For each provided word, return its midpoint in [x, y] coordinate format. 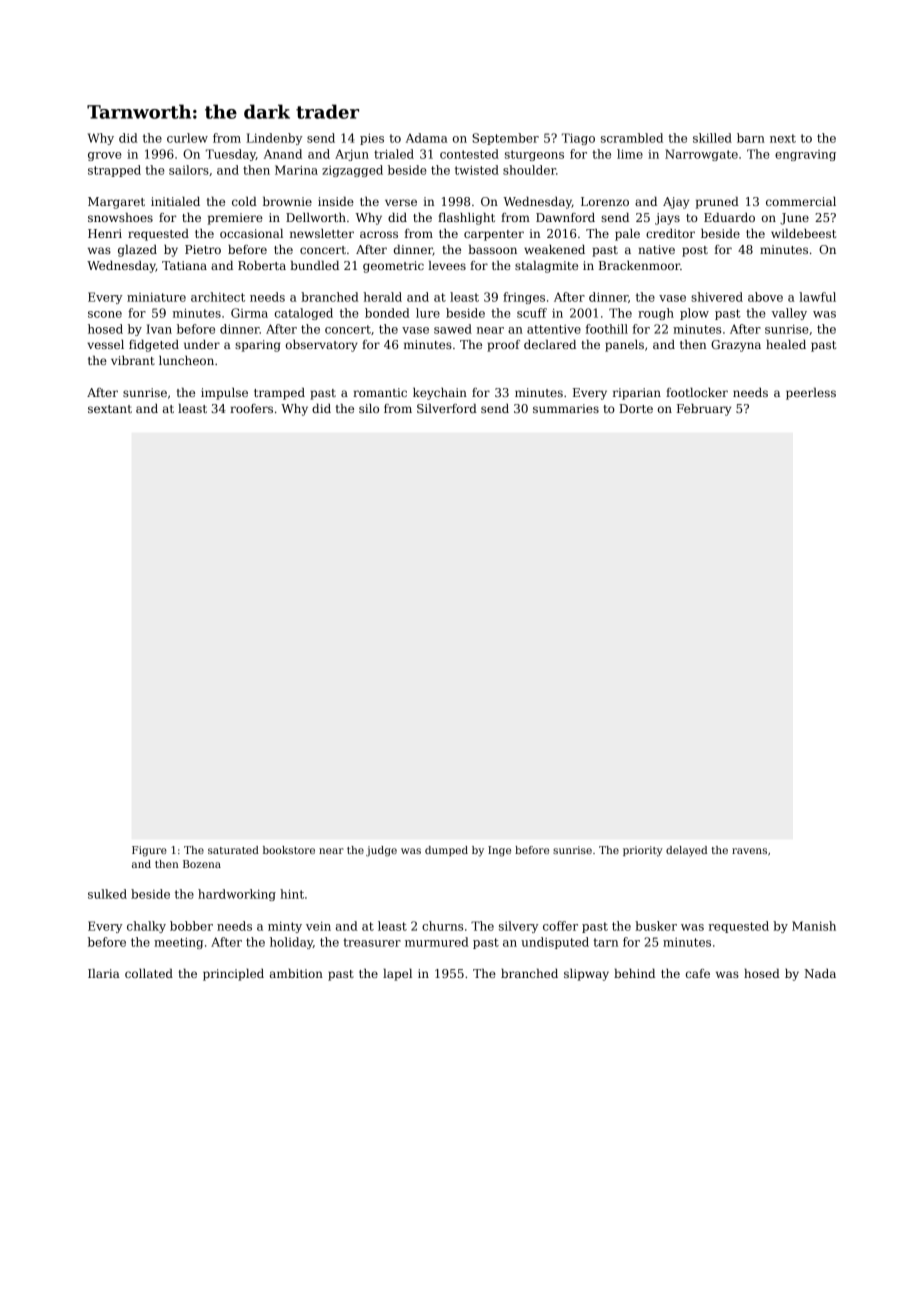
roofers [251, 408]
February [704, 410]
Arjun [352, 155]
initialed [175, 201]
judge [381, 851]
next [783, 138]
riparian [637, 394]
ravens [749, 851]
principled [233, 975]
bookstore [289, 850]
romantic [380, 392]
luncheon [186, 360]
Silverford [447, 408]
